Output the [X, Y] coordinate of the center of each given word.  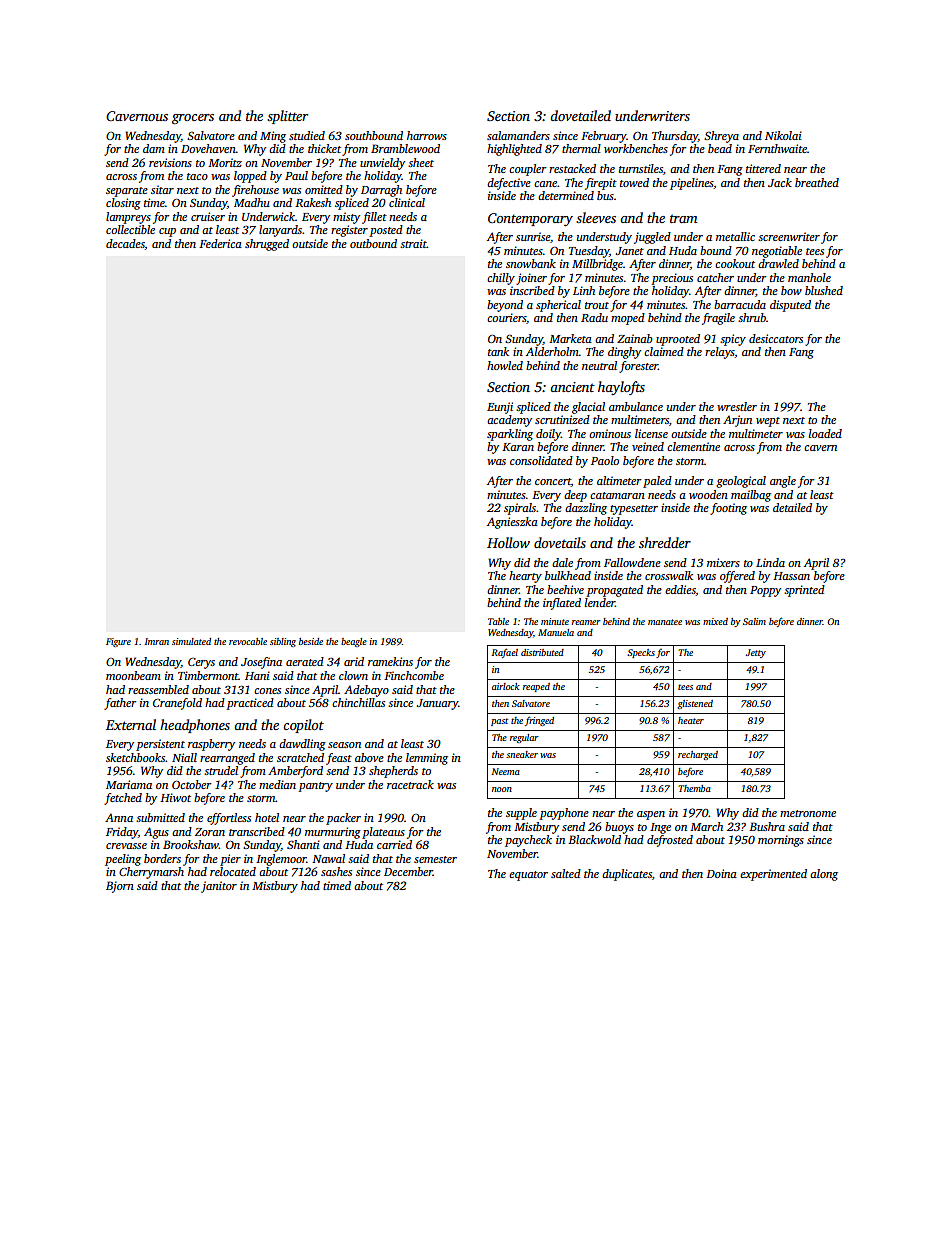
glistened [695, 704]
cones [267, 691]
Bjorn [120, 887]
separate [127, 192]
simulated [191, 641]
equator [528, 876]
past [499, 722]
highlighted [514, 150]
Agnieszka [512, 523]
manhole [809, 277]
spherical [558, 306]
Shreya [721, 137]
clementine [693, 446]
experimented [773, 875]
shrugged [267, 245]
